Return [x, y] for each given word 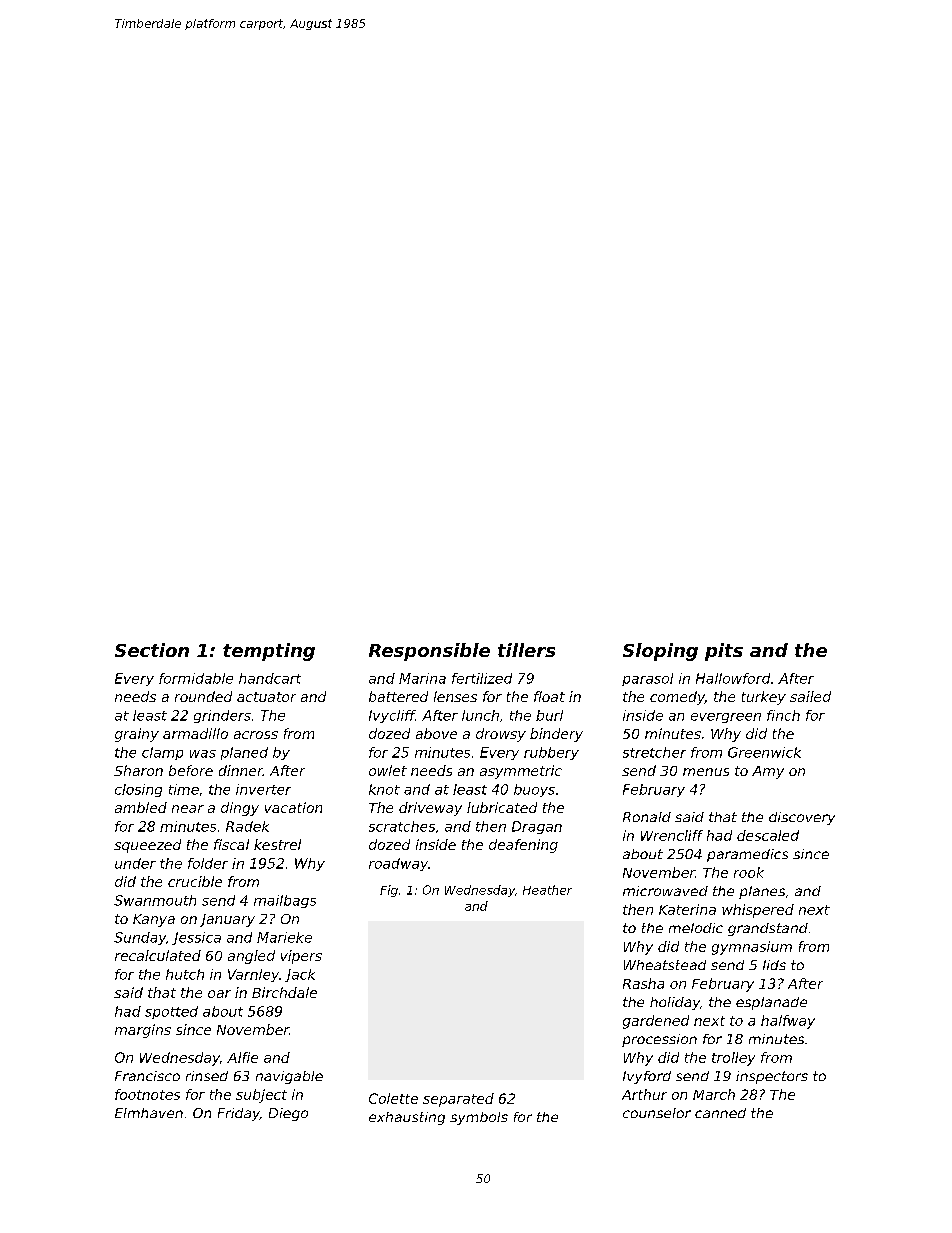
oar [219, 994]
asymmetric [521, 772]
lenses [455, 696]
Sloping [660, 652]
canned [720, 1113]
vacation [293, 807]
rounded [203, 696]
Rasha [643, 983]
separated [458, 1100]
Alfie [242, 1057]
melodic [696, 928]
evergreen [726, 718]
